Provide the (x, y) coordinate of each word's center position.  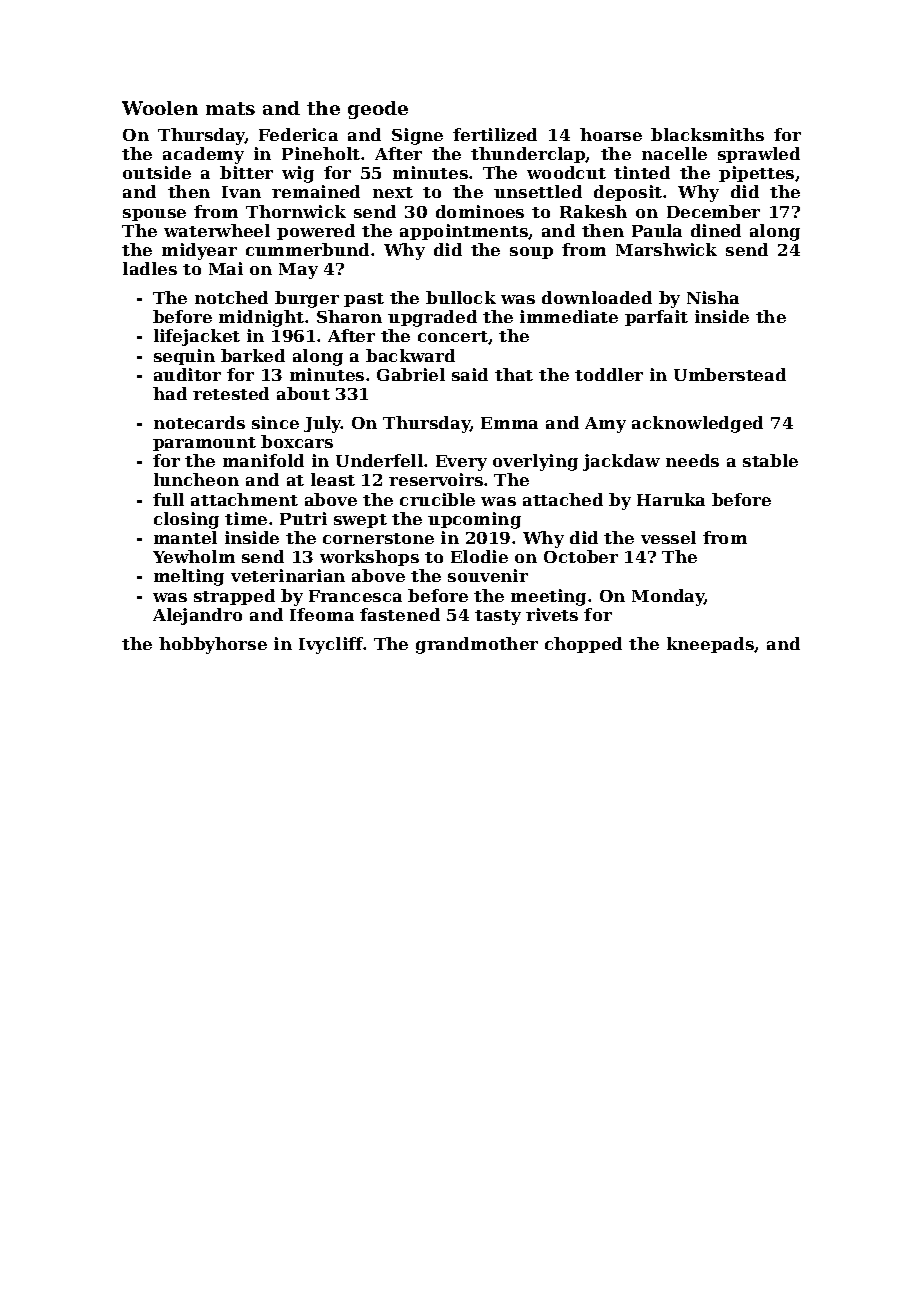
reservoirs (436, 479)
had (170, 393)
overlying (535, 462)
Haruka (671, 499)
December (713, 211)
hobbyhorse (213, 645)
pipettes (756, 174)
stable (770, 460)
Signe (417, 136)
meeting (548, 597)
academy (203, 155)
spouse (154, 215)
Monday (668, 597)
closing (186, 520)
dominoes (480, 211)
